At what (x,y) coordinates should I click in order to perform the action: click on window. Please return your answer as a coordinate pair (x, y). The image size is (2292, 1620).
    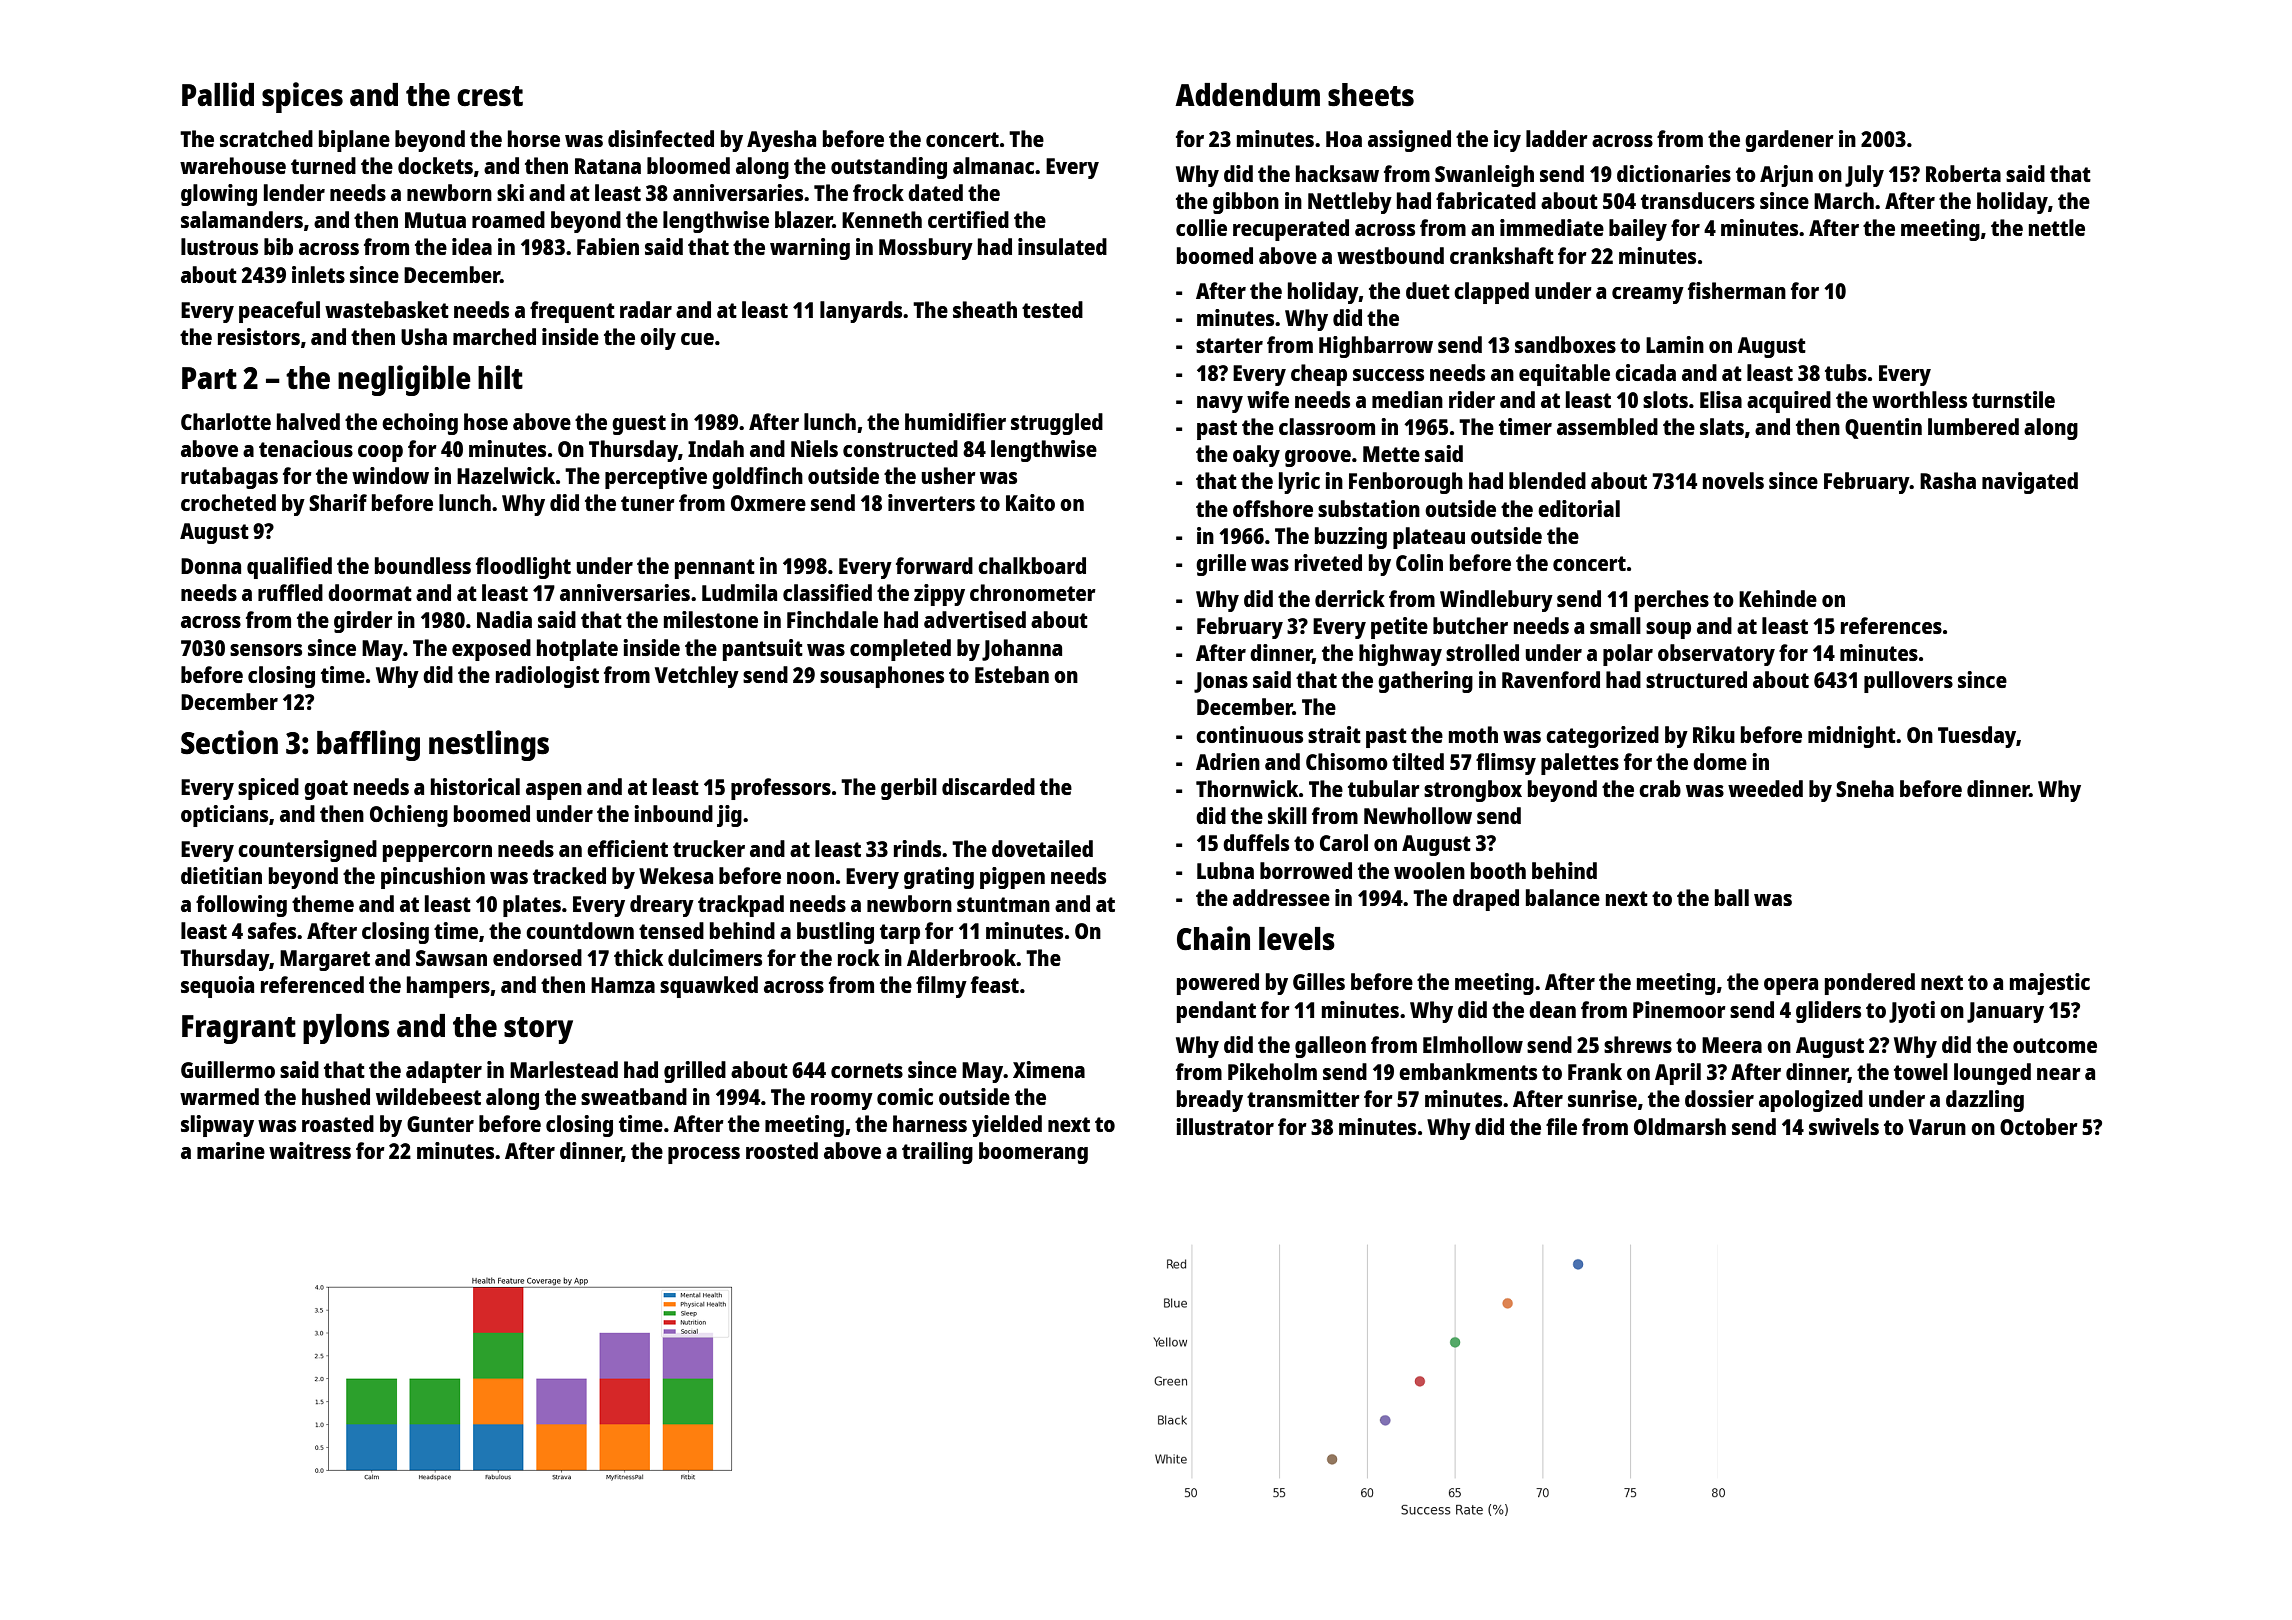
    Looking at the image, I should click on (390, 475).
